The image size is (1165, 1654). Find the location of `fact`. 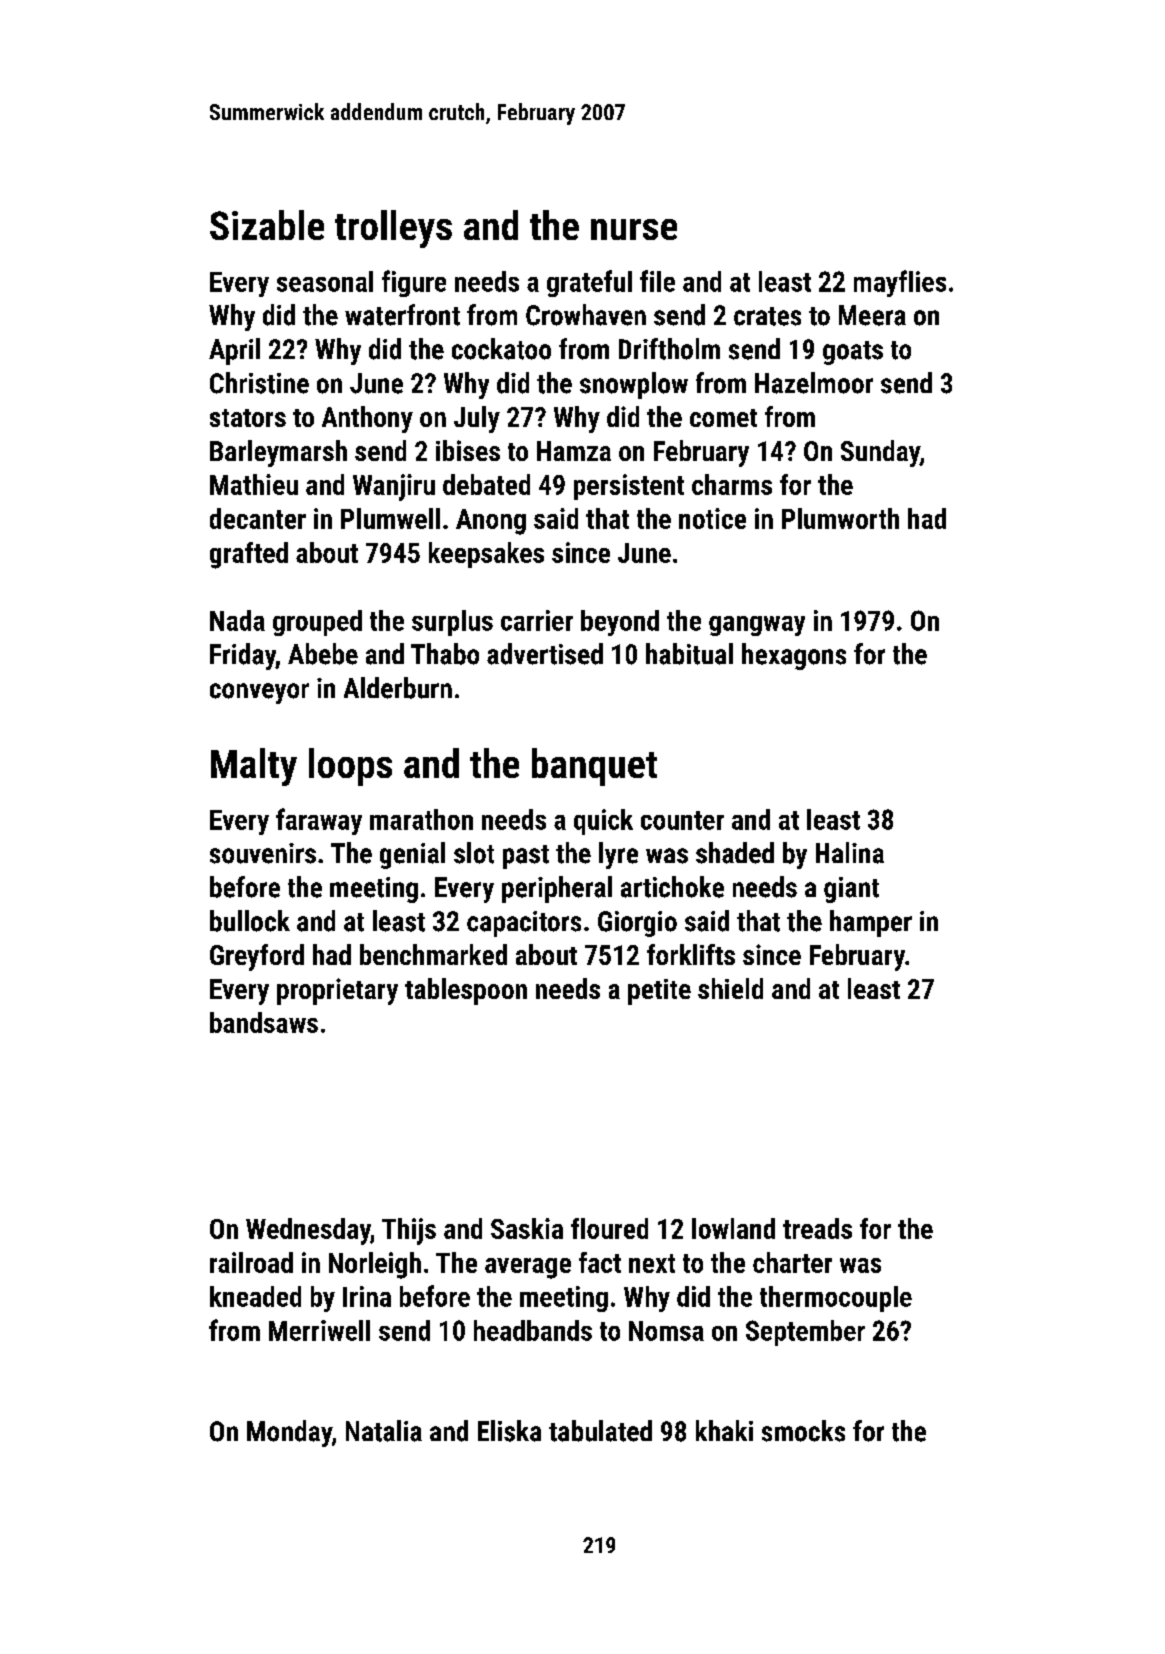

fact is located at coordinates (600, 1262).
